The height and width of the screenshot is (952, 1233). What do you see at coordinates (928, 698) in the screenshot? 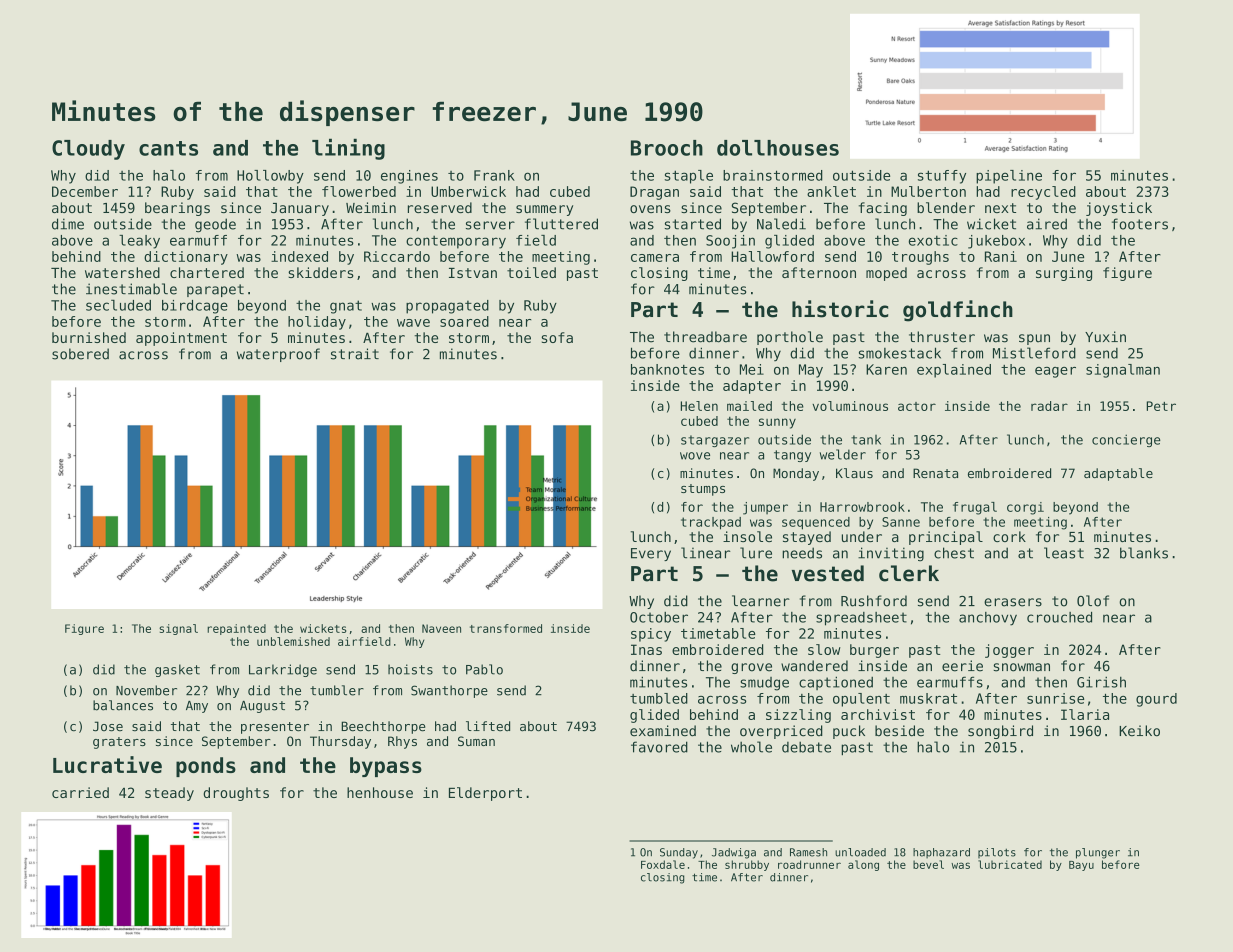
I see `muskrat` at bounding box center [928, 698].
